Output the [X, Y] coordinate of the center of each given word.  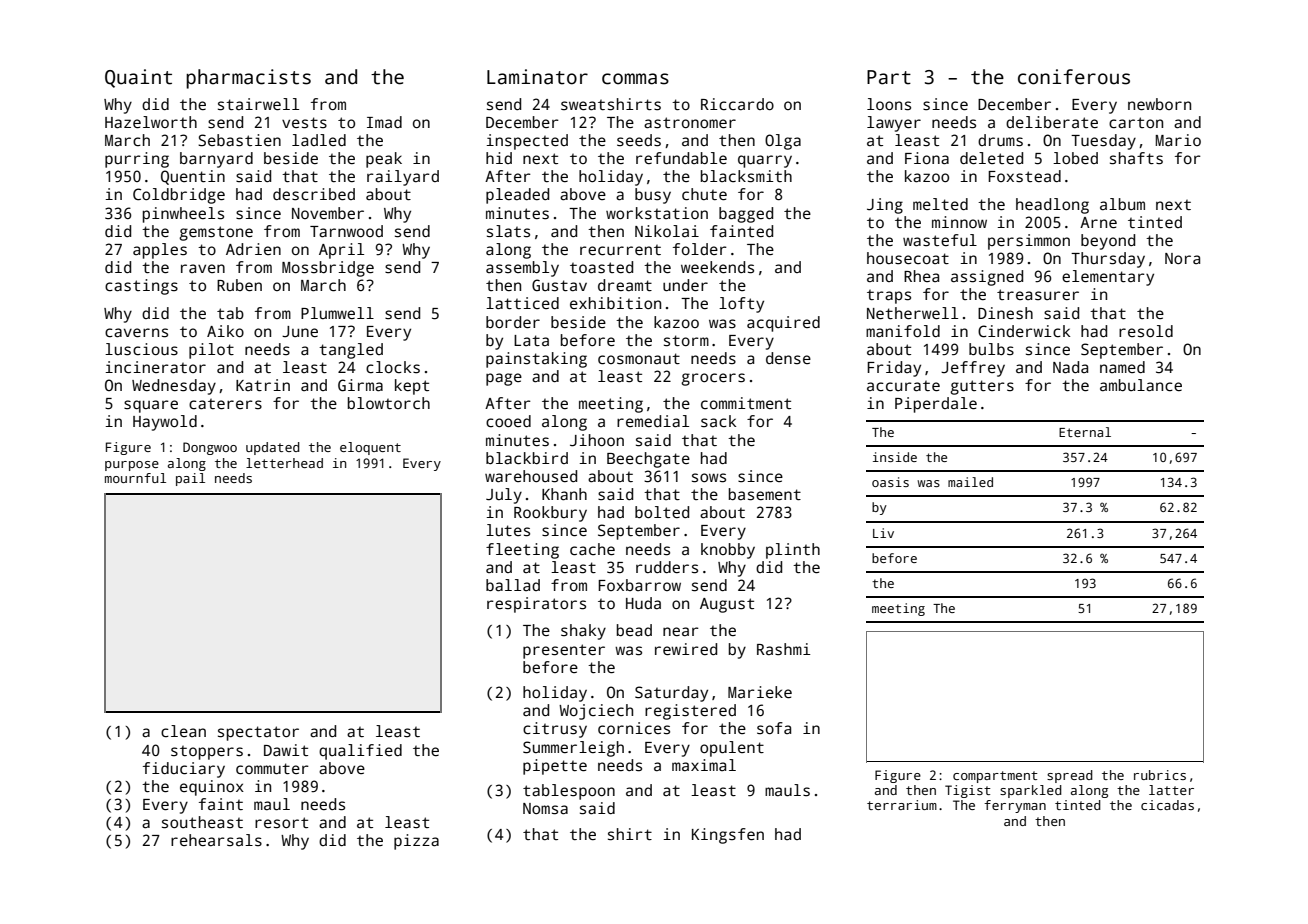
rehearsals [216, 840]
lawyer [894, 124]
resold [1146, 331]
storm [686, 341]
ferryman [1015, 806]
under [685, 285]
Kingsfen [728, 836]
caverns [136, 333]
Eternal [1085, 432]
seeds [639, 140]
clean [183, 731]
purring [137, 160]
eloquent [370, 448]
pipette [555, 767]
